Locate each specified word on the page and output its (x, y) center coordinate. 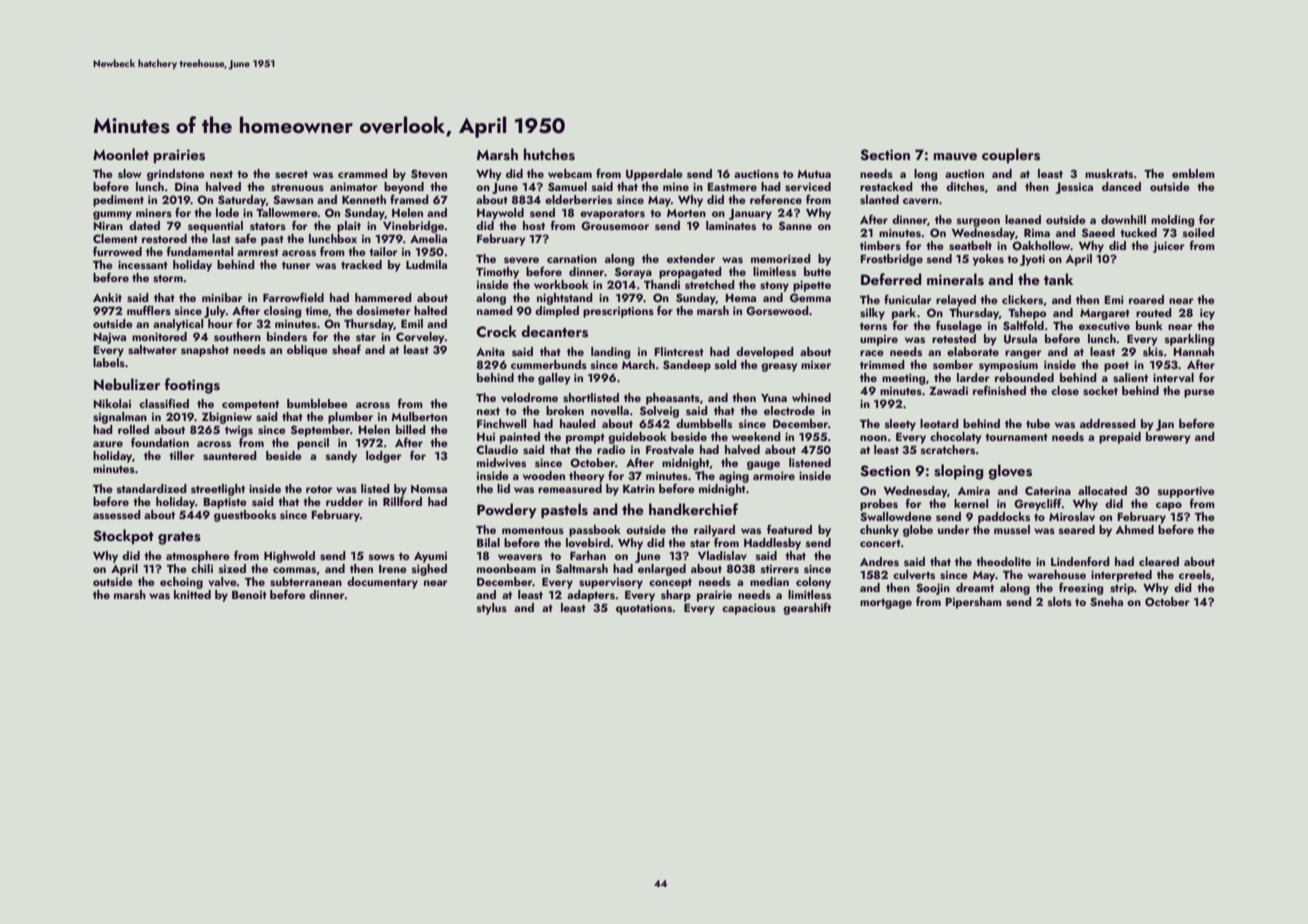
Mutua (814, 174)
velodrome (529, 397)
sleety (900, 425)
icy (1207, 314)
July (214, 312)
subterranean (306, 581)
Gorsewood (777, 310)
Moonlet (121, 154)
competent (250, 406)
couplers (1011, 155)
